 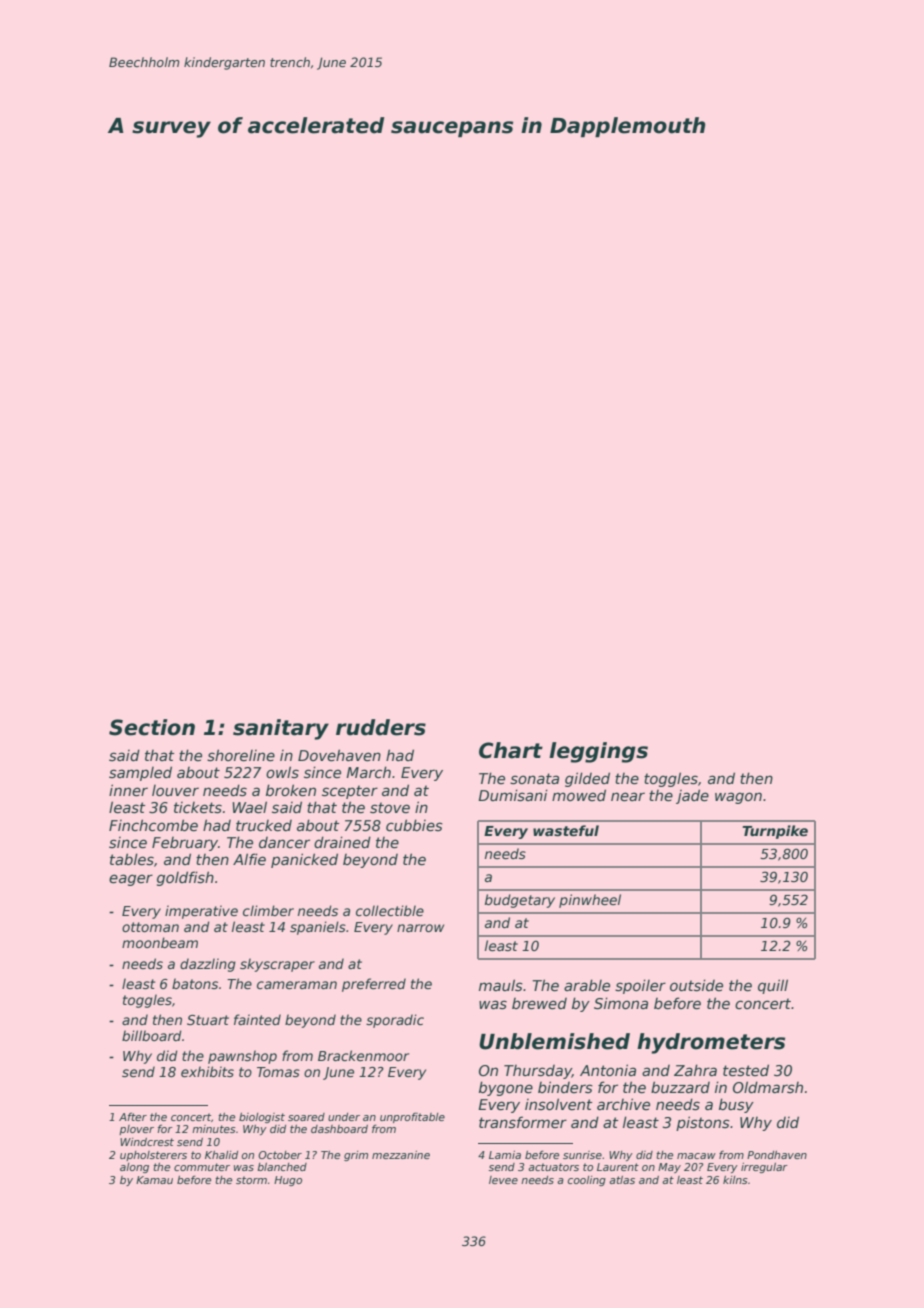 What do you see at coordinates (297, 985) in the screenshot?
I see `cameraman` at bounding box center [297, 985].
